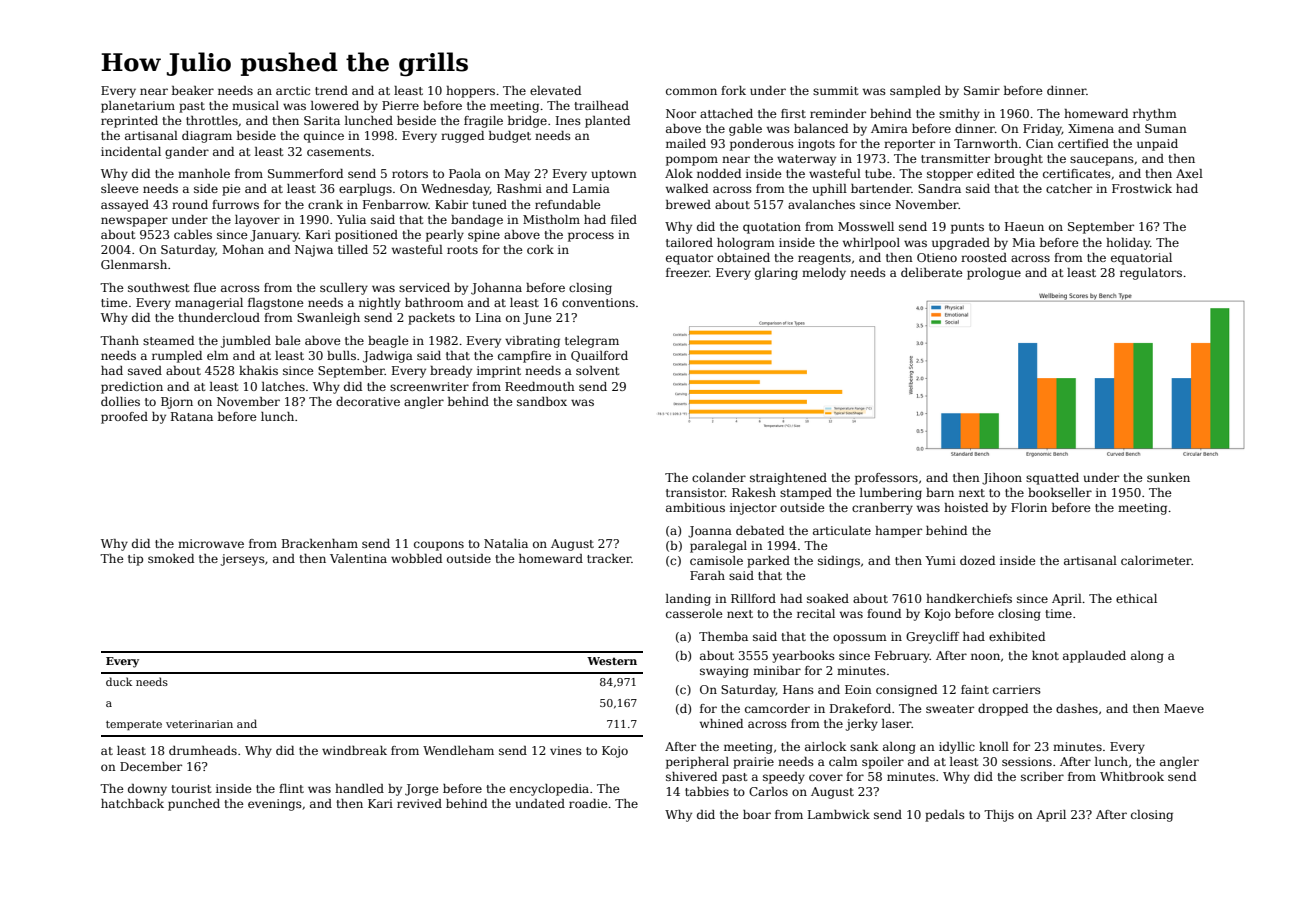 Image resolution: width=1308 pixels, height=924 pixels. Describe the element at coordinates (1002, 479) in the image. I see `Jihoon` at that location.
